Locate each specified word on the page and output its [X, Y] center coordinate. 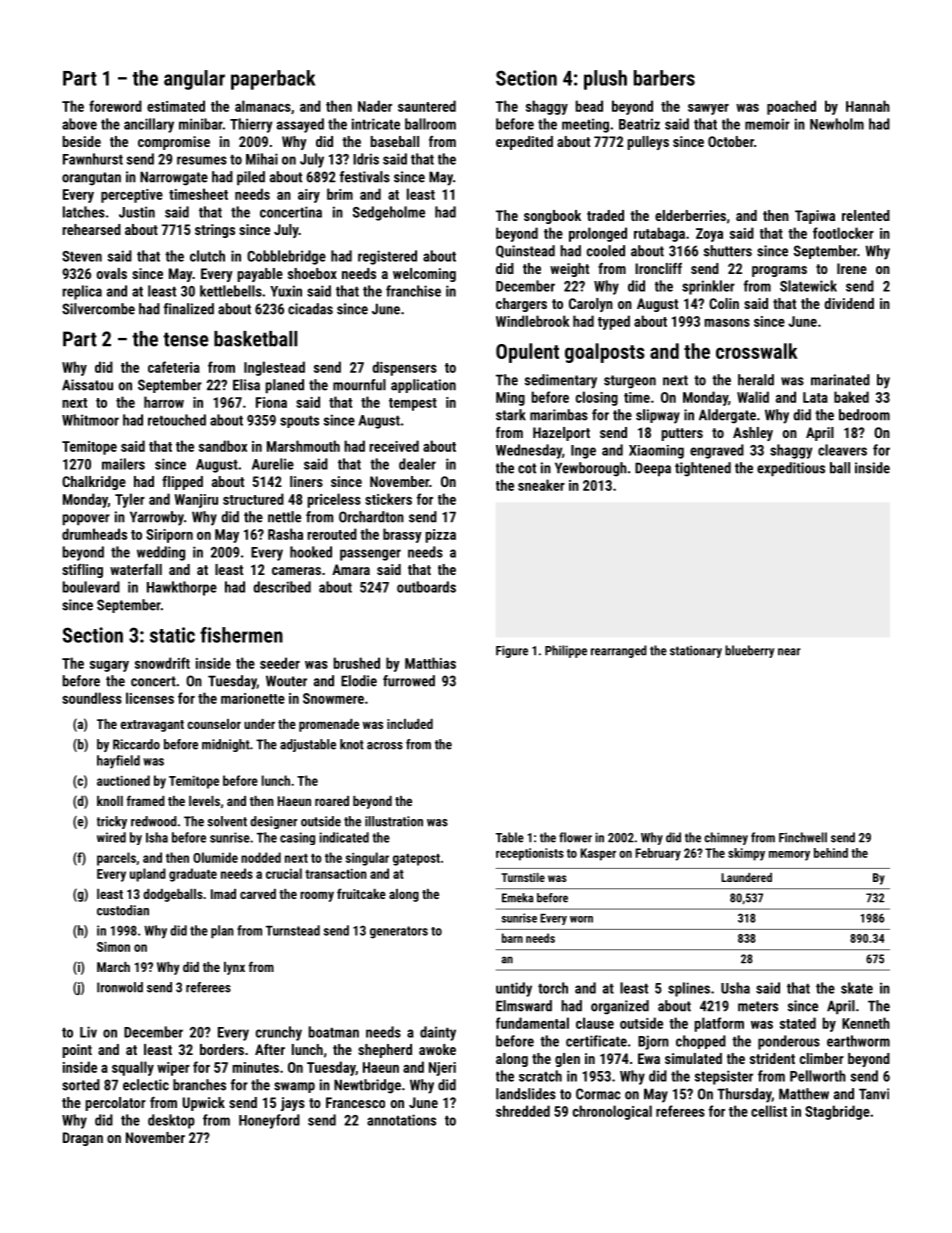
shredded [523, 1111]
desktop [171, 1121]
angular [194, 80]
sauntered [427, 106]
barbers [664, 78]
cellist [769, 1111]
